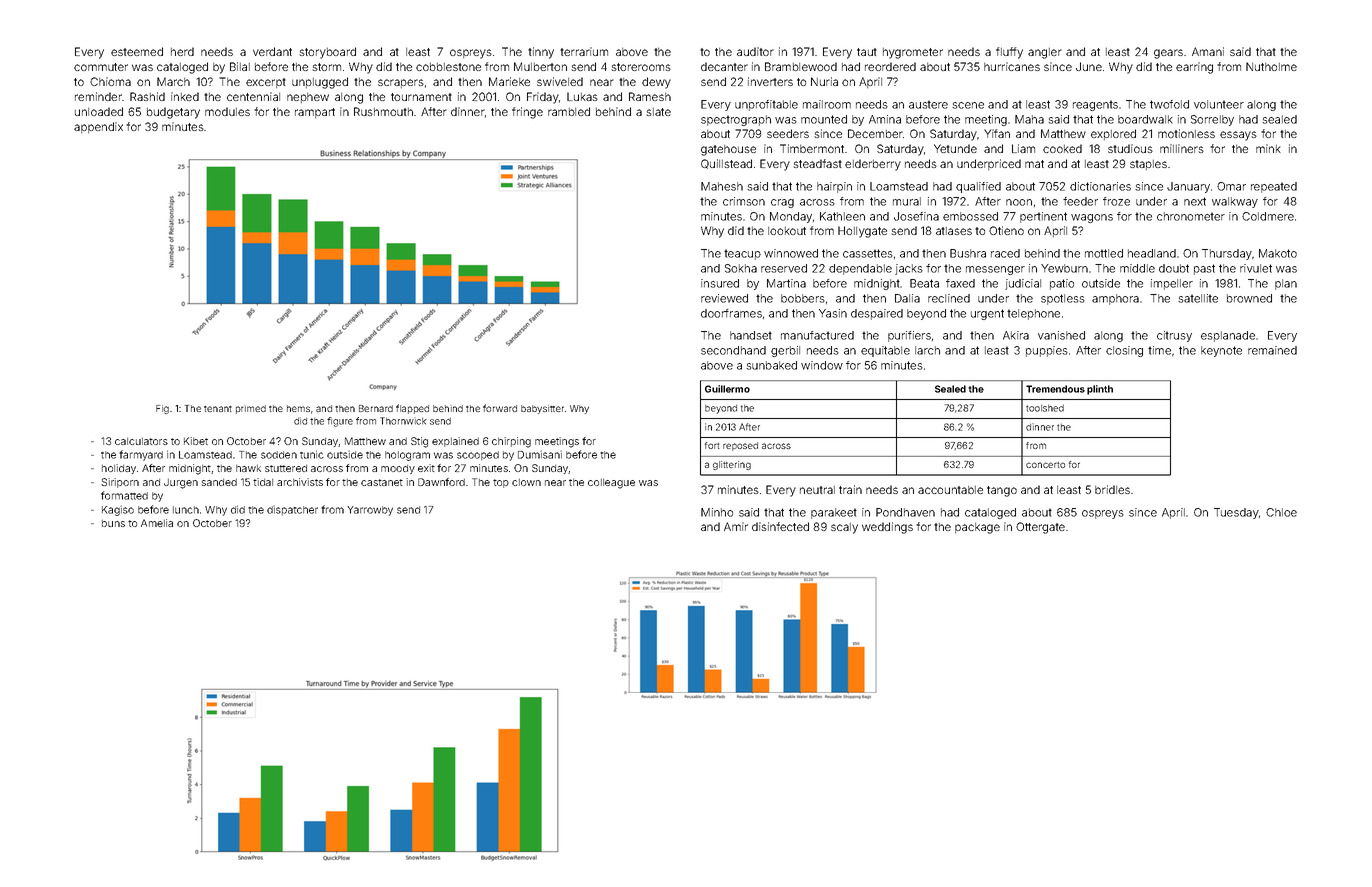 Image resolution: width=1372 pixels, height=887 pixels. I want to click on fluffy, so click(1009, 53).
